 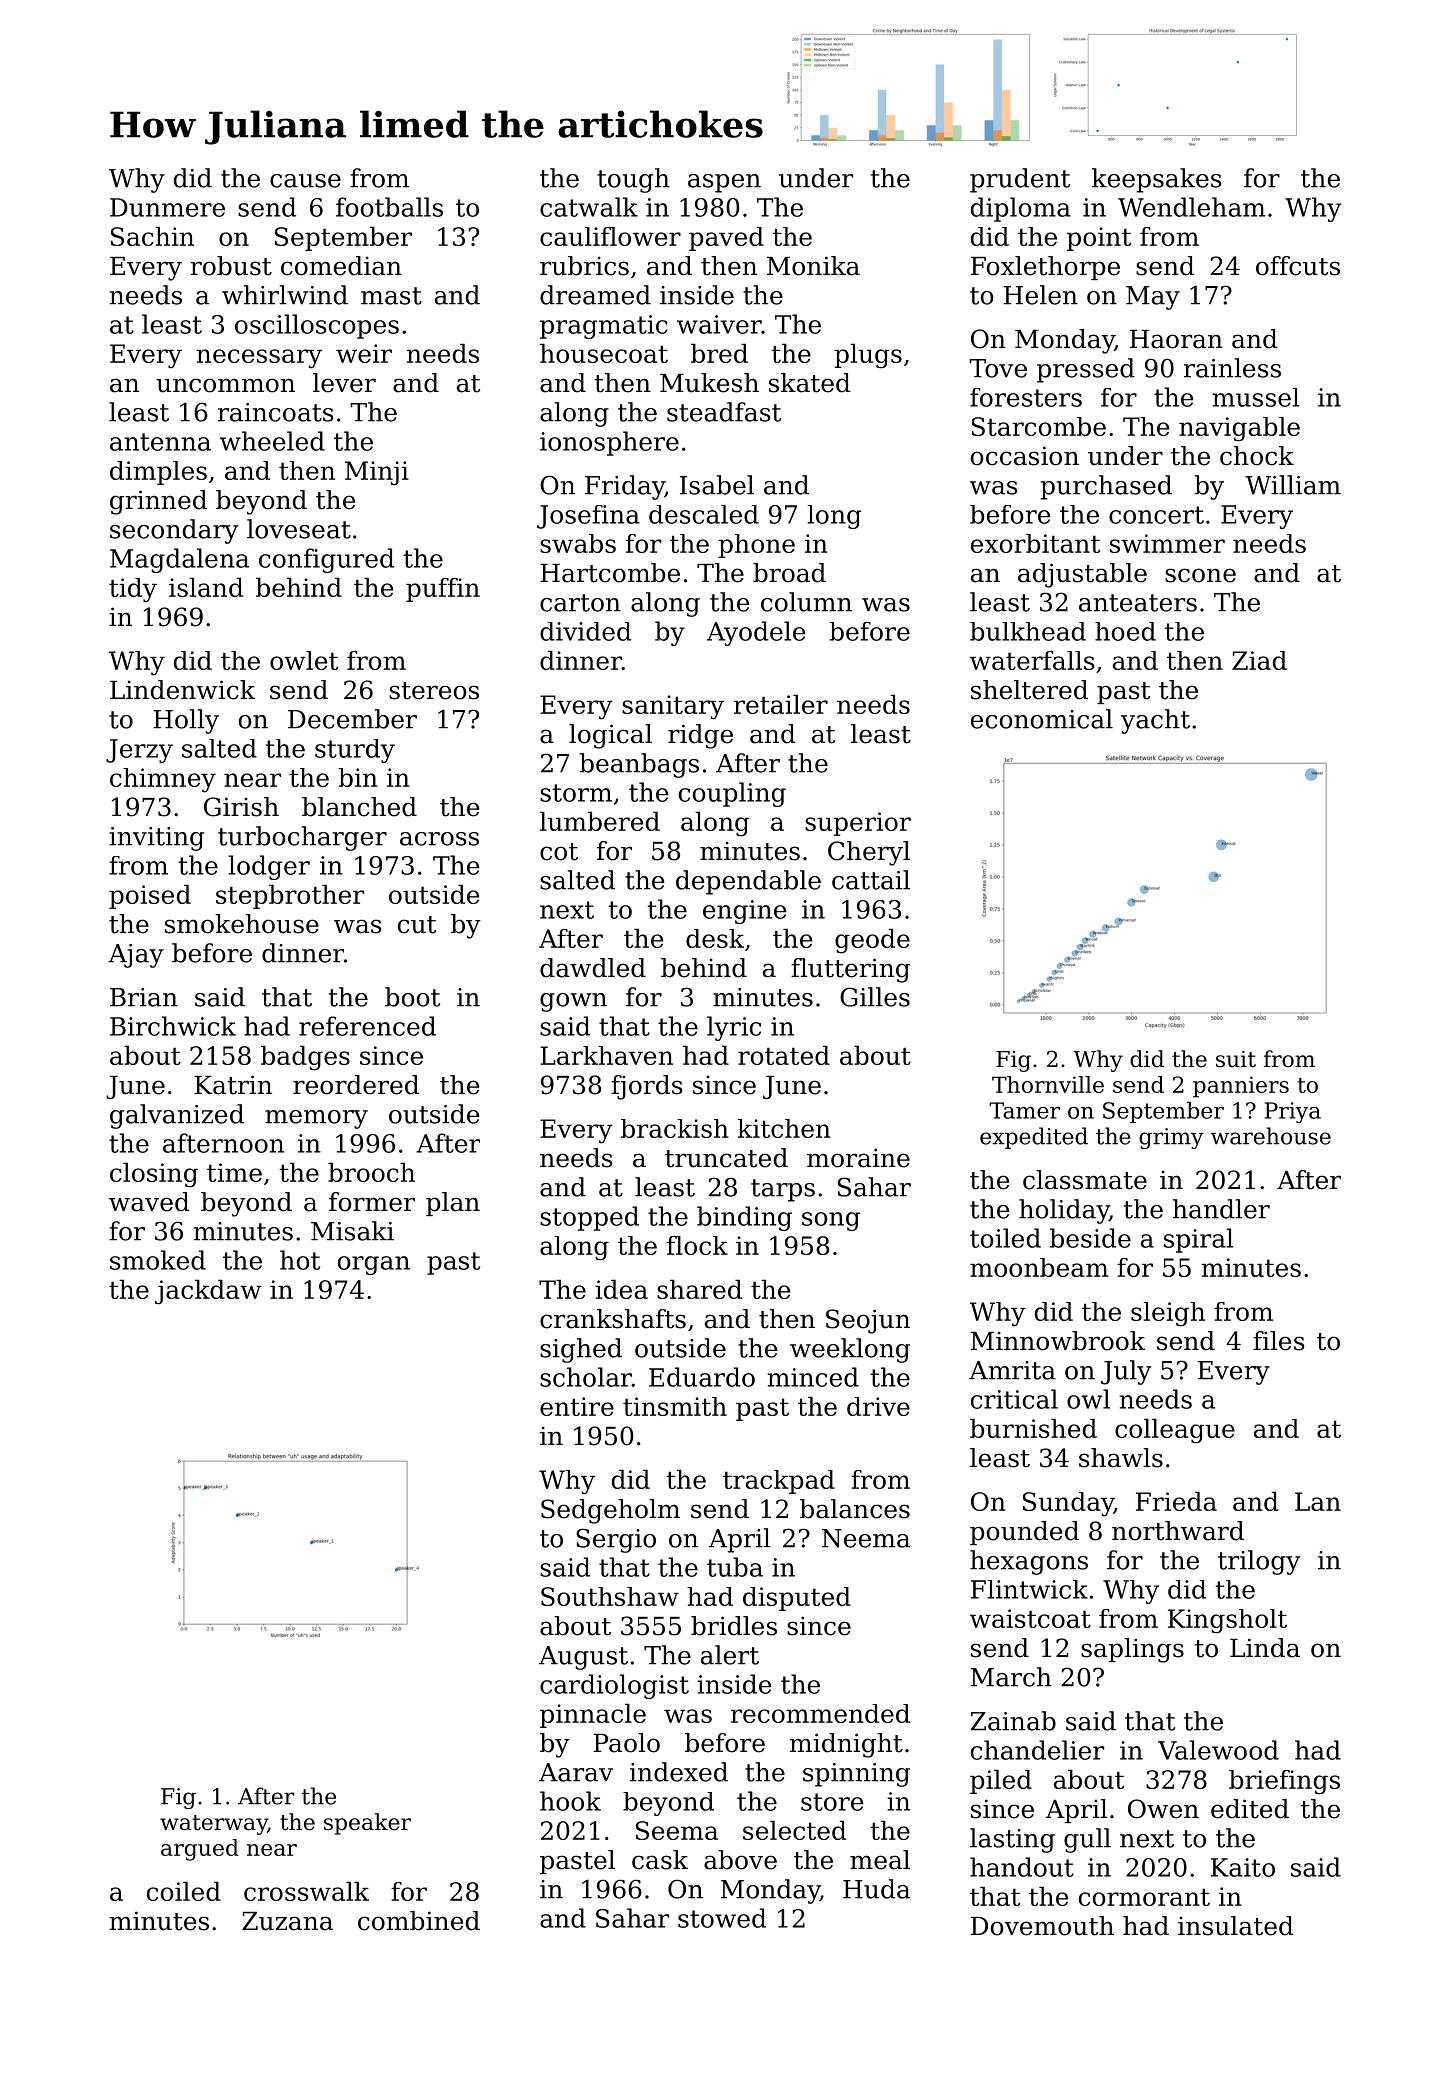 What do you see at coordinates (287, 1921) in the document?
I see `Zuzana` at bounding box center [287, 1921].
